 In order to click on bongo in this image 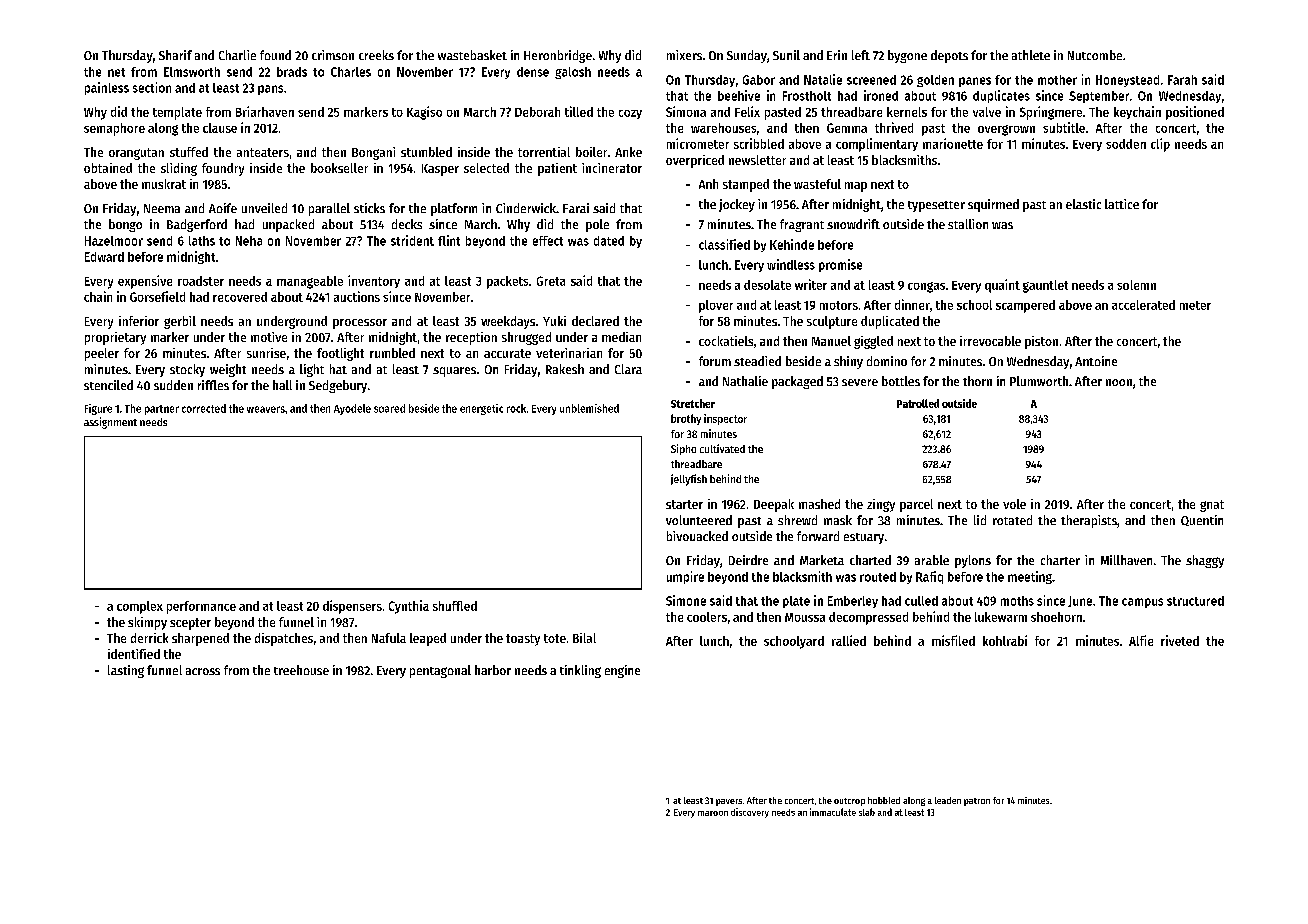, I will do `click(125, 225)`.
